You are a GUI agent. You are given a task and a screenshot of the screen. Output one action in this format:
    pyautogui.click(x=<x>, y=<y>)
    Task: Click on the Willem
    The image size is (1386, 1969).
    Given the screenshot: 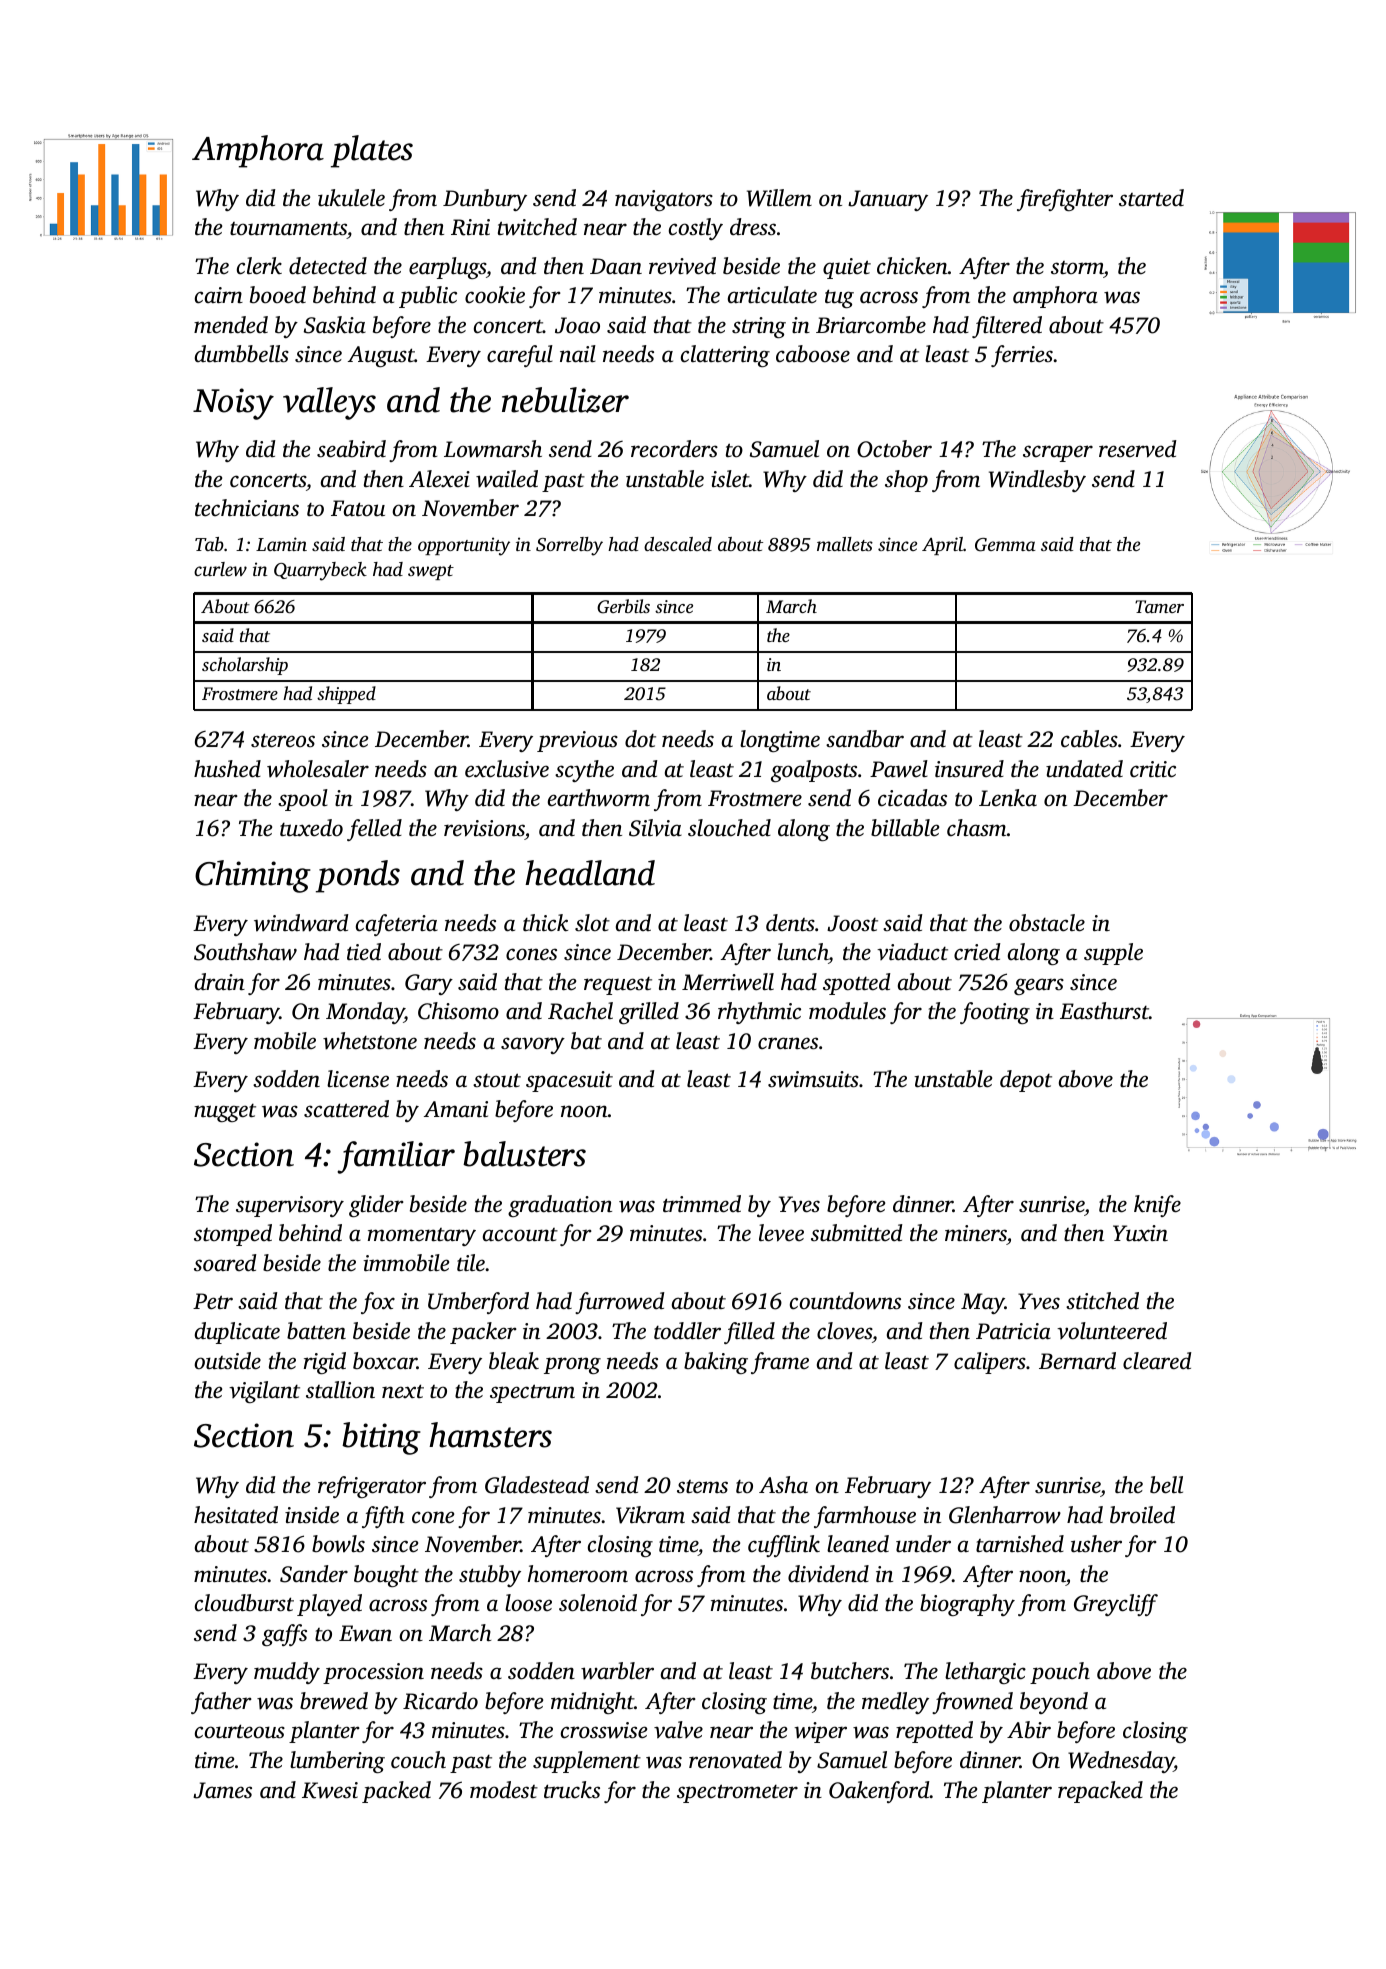 What is the action you would take?
    pyautogui.click(x=779, y=198)
